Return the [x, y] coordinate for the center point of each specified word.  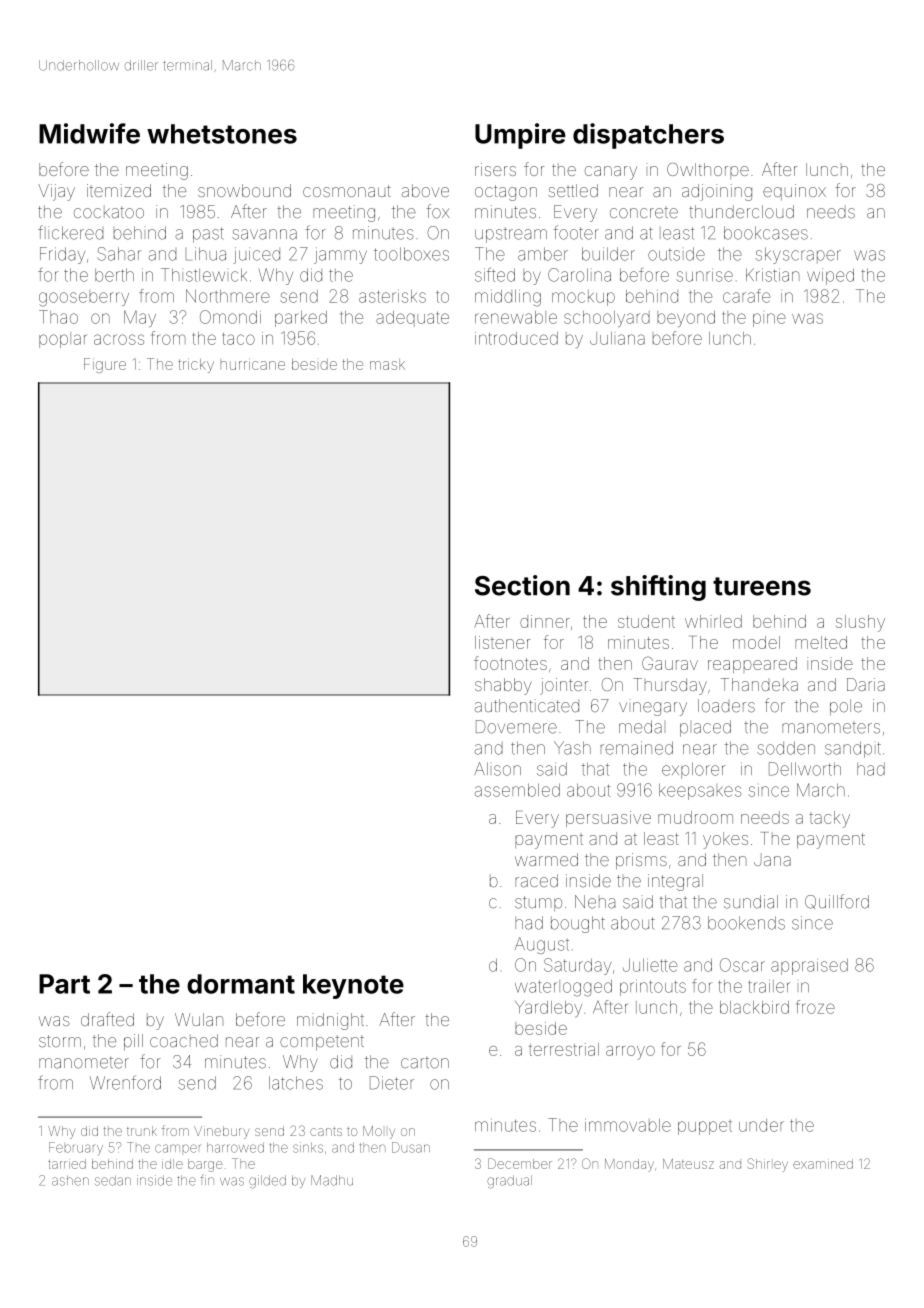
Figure [105, 365]
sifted [495, 275]
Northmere [228, 296]
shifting [658, 588]
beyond [686, 319]
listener [502, 642]
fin [207, 1179]
